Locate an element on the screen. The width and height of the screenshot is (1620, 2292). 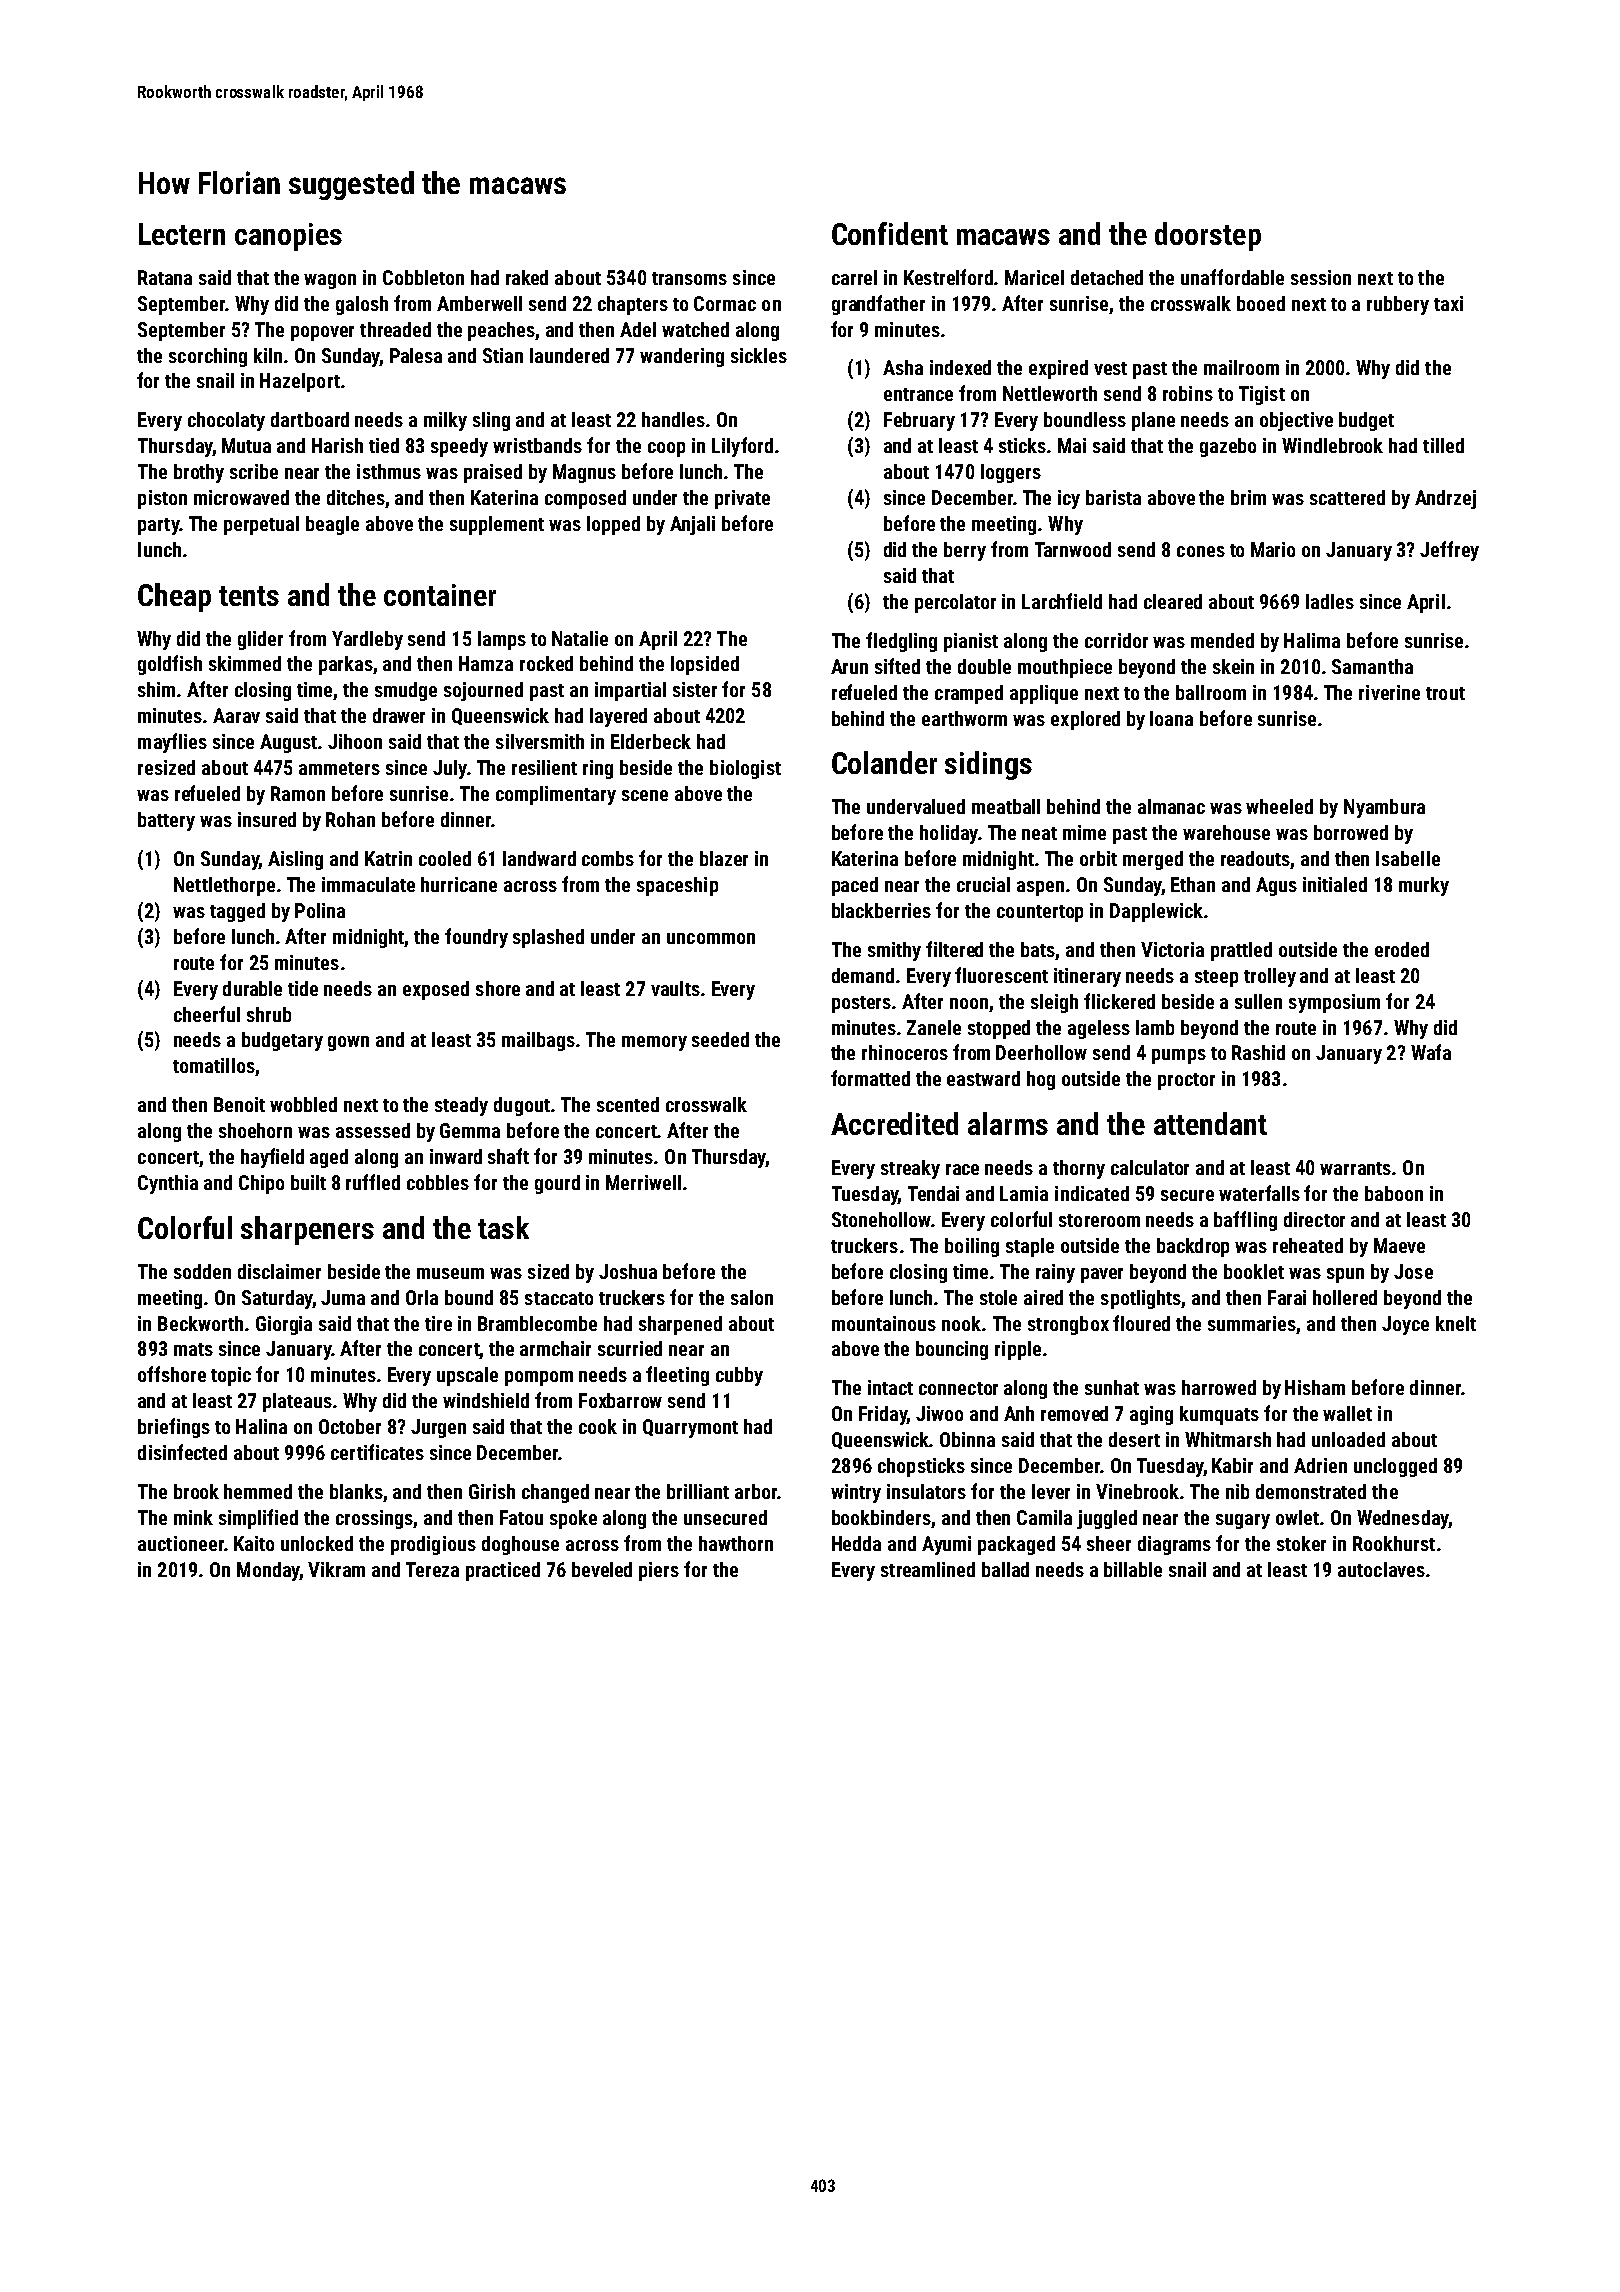
Lilyford is located at coordinates (742, 447).
